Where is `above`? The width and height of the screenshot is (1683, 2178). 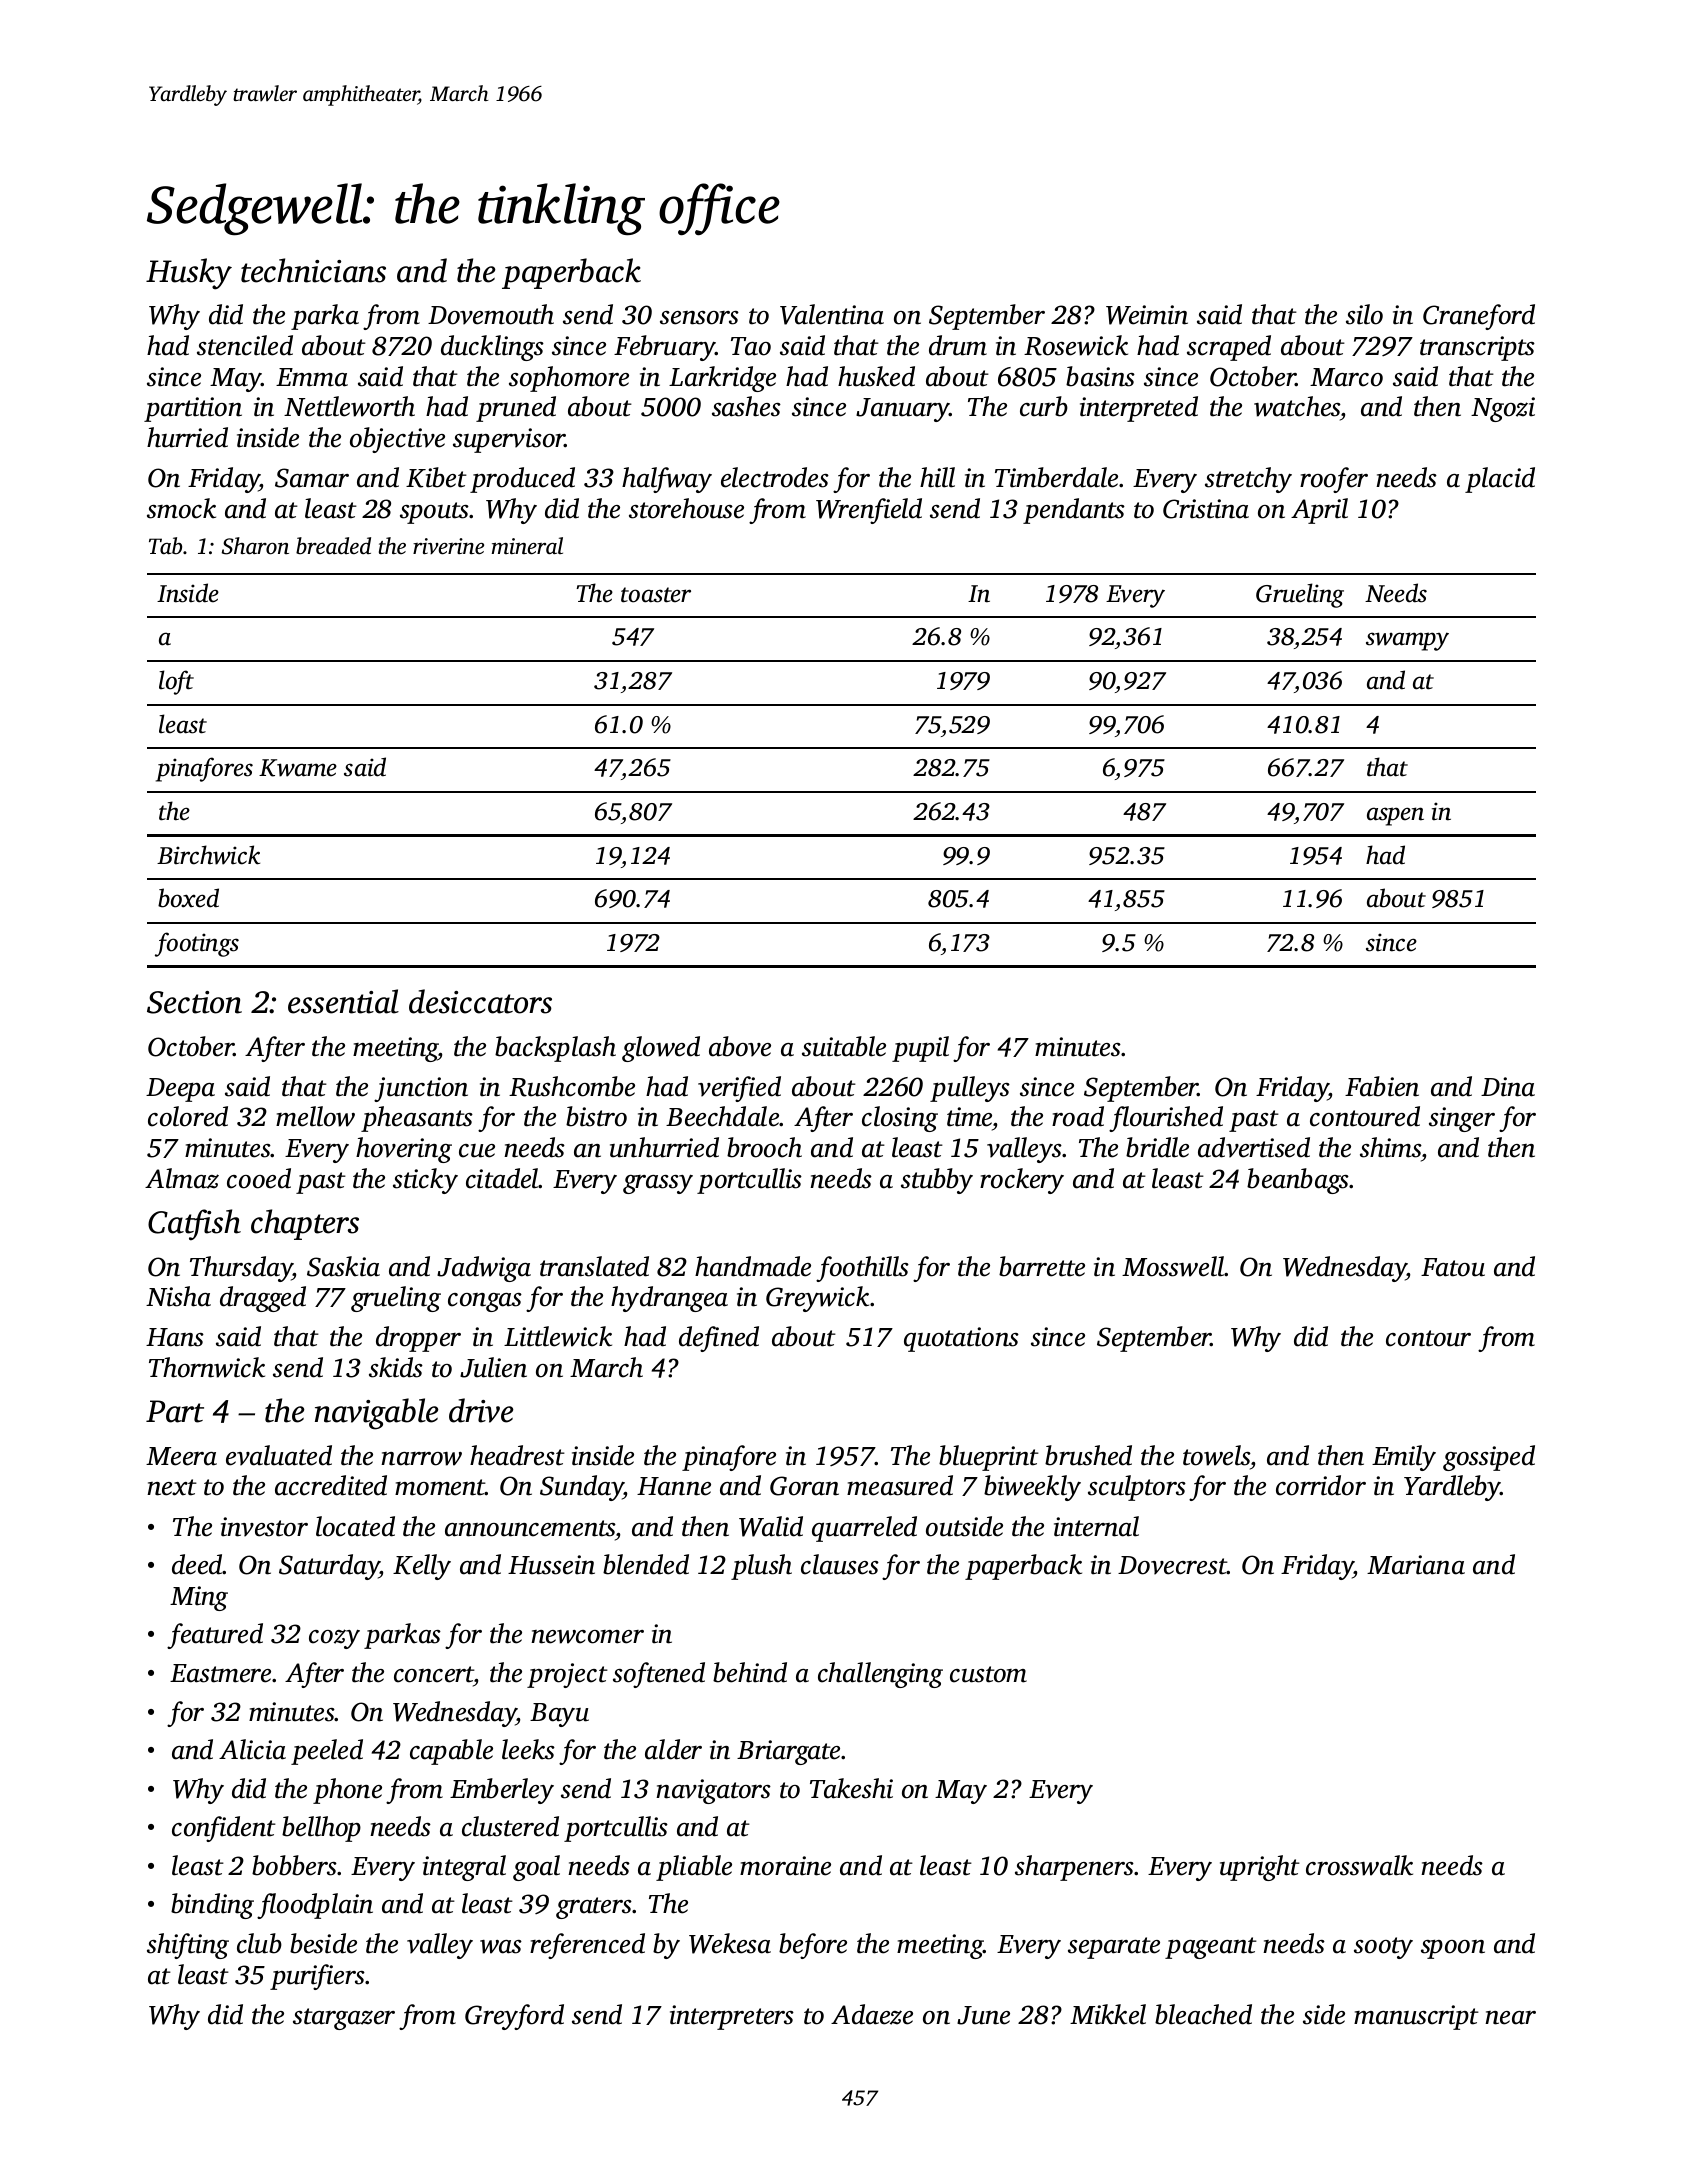
above is located at coordinates (740, 1046).
